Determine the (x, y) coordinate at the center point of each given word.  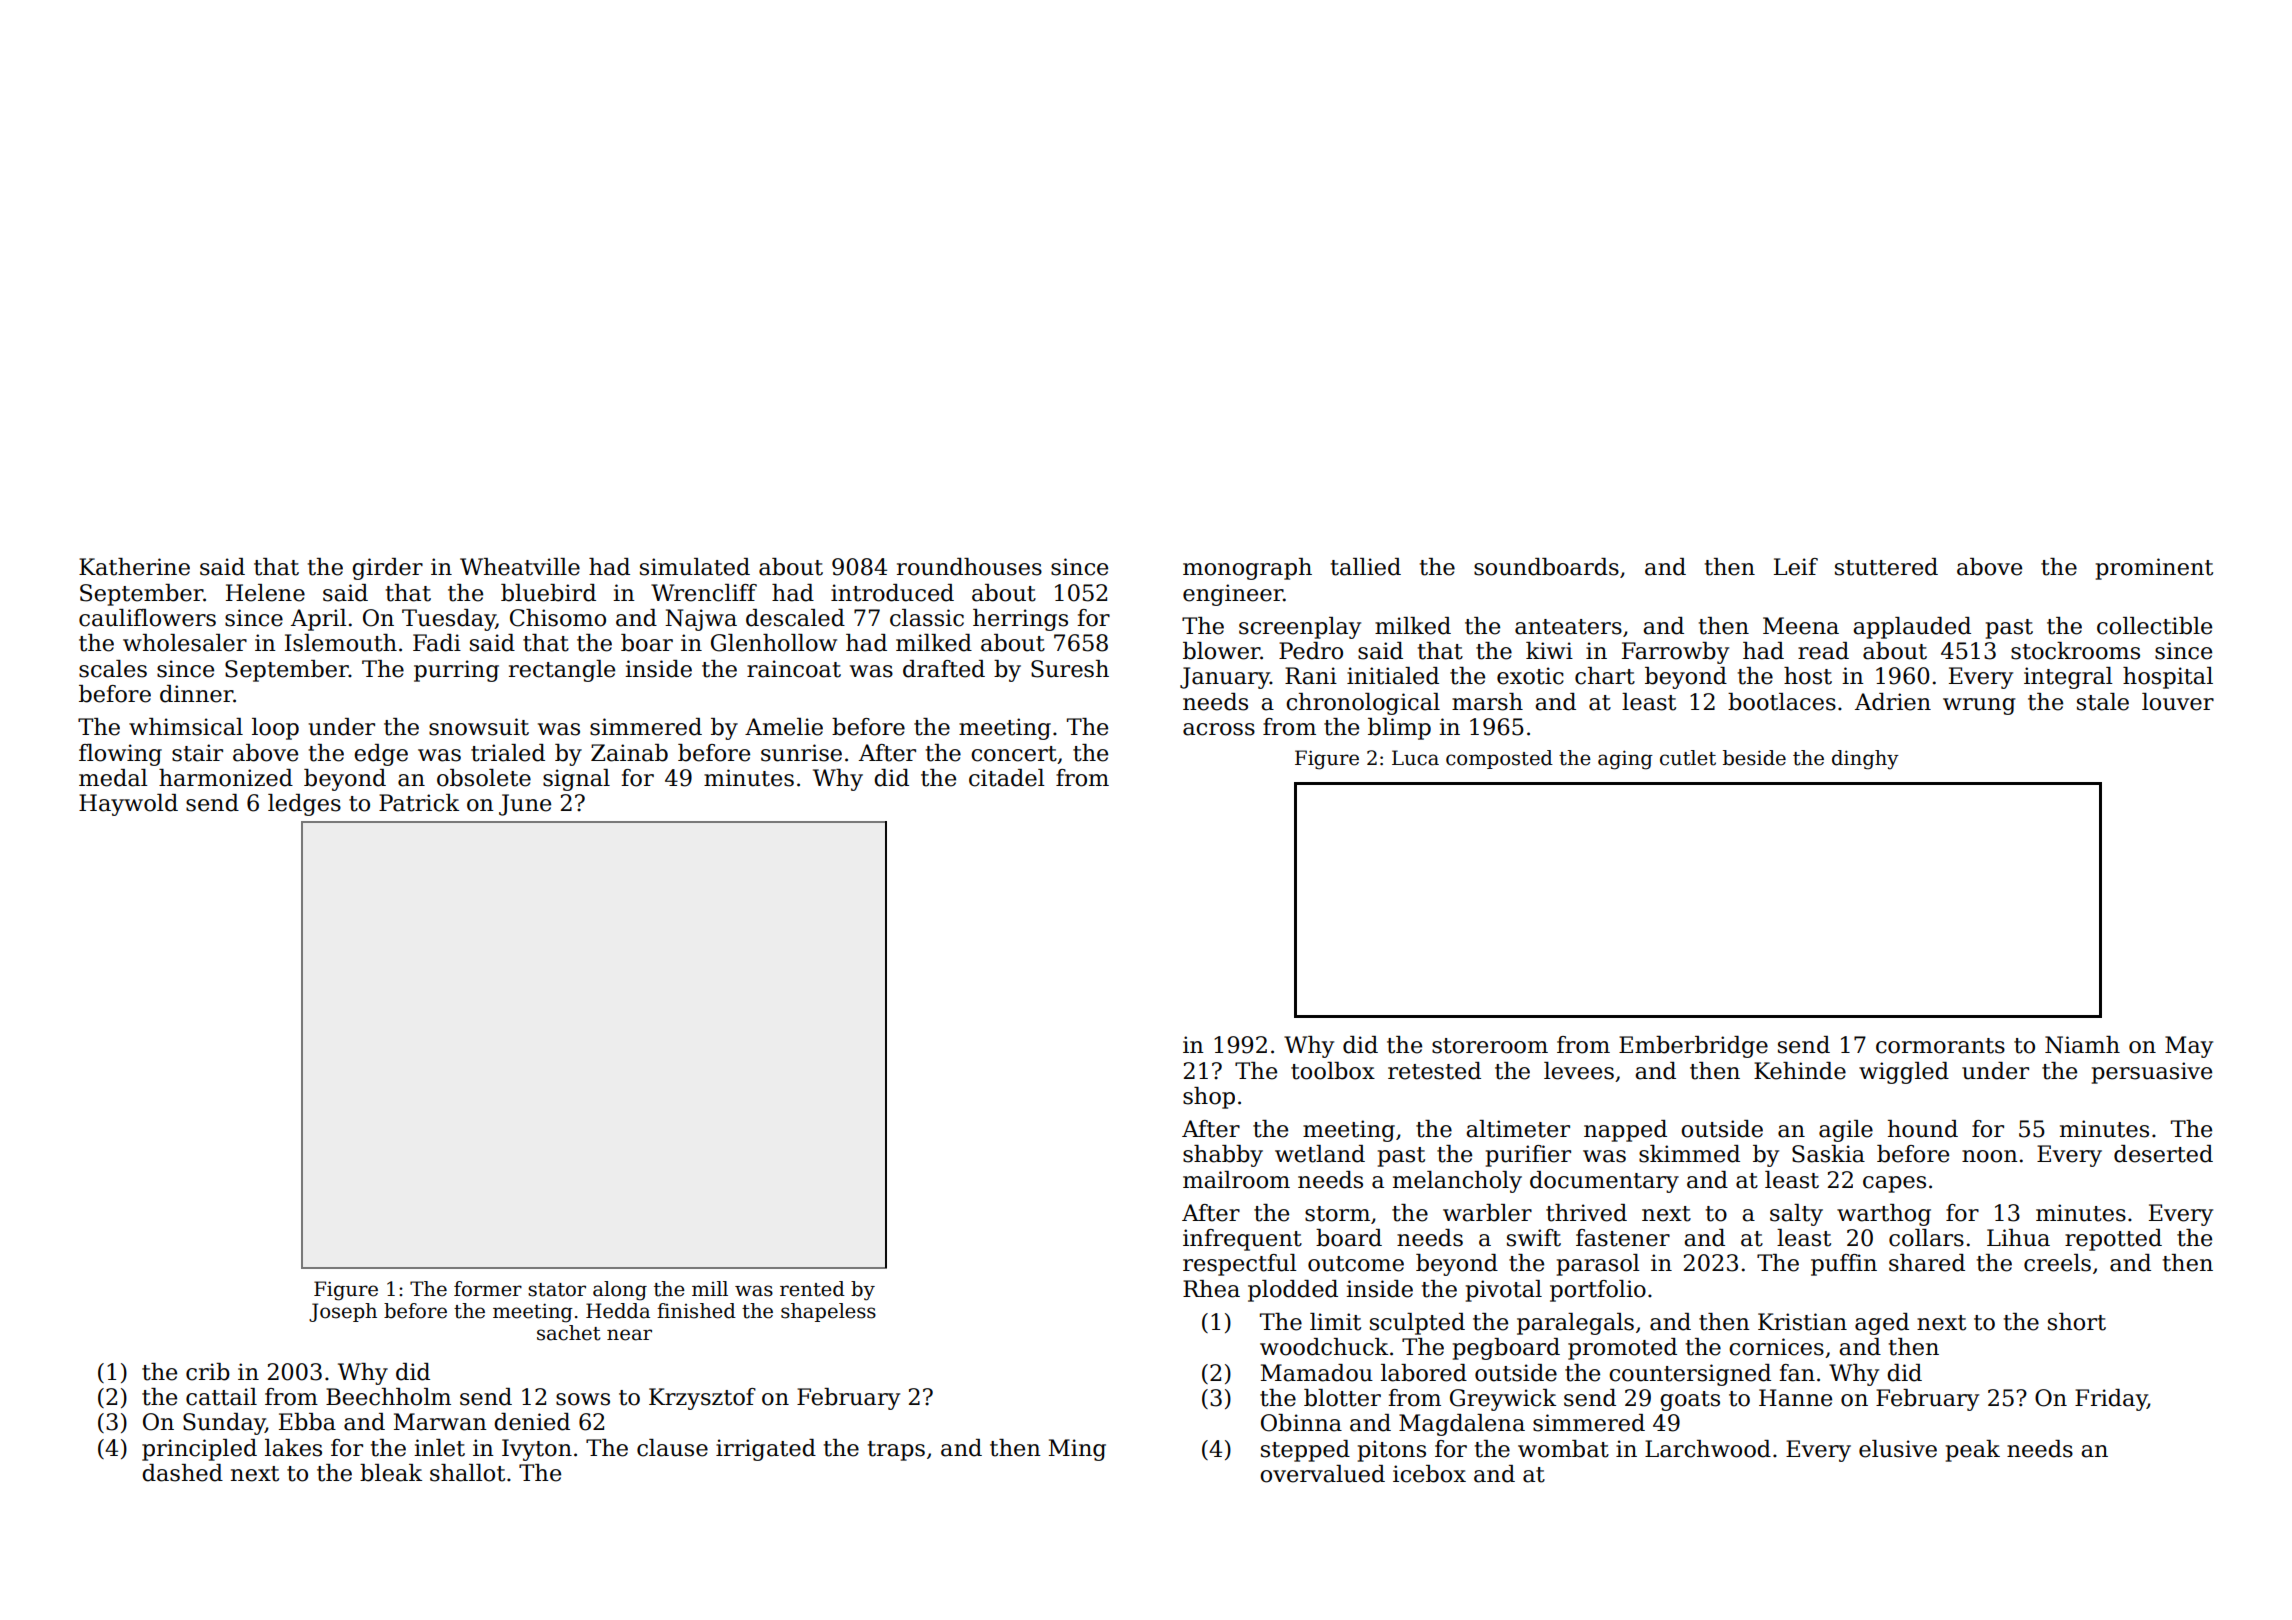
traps (896, 1451)
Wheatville (520, 567)
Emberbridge (1693, 1047)
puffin (1844, 1265)
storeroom (1490, 1046)
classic (927, 618)
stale (2103, 702)
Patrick (419, 803)
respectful (1240, 1265)
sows (583, 1399)
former (488, 1289)
